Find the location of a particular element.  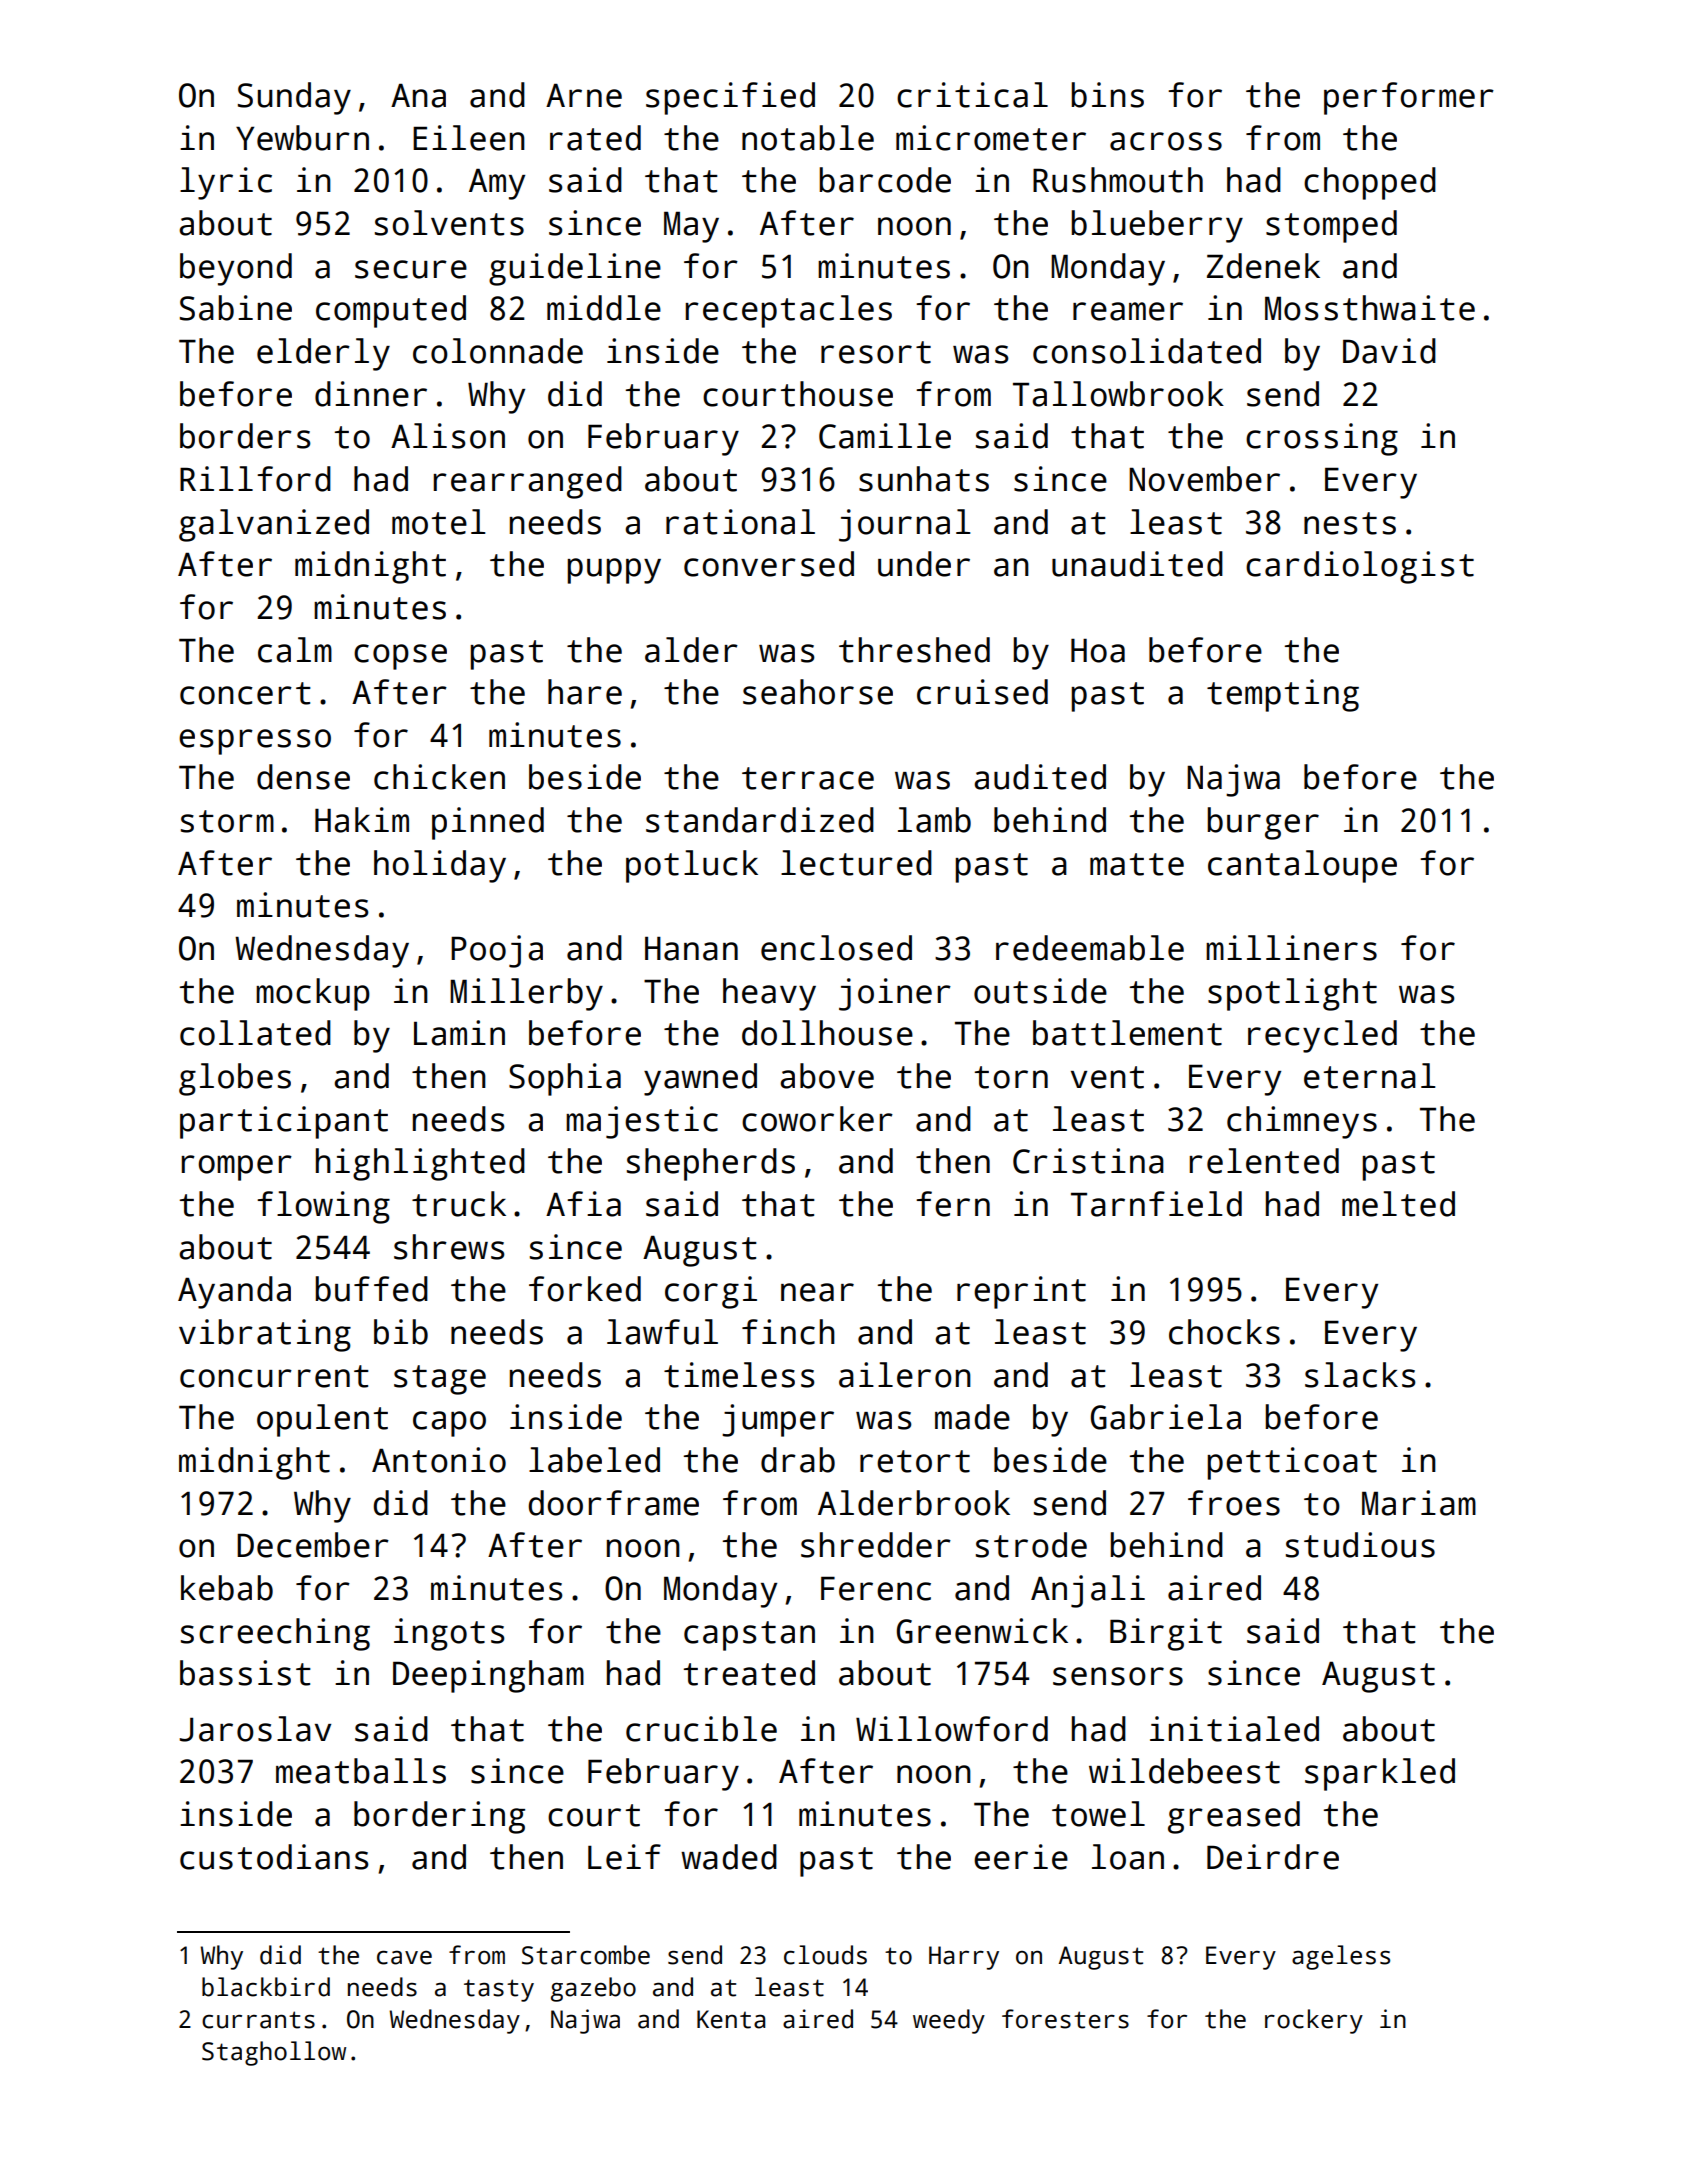

Lamin is located at coordinates (459, 1033).
